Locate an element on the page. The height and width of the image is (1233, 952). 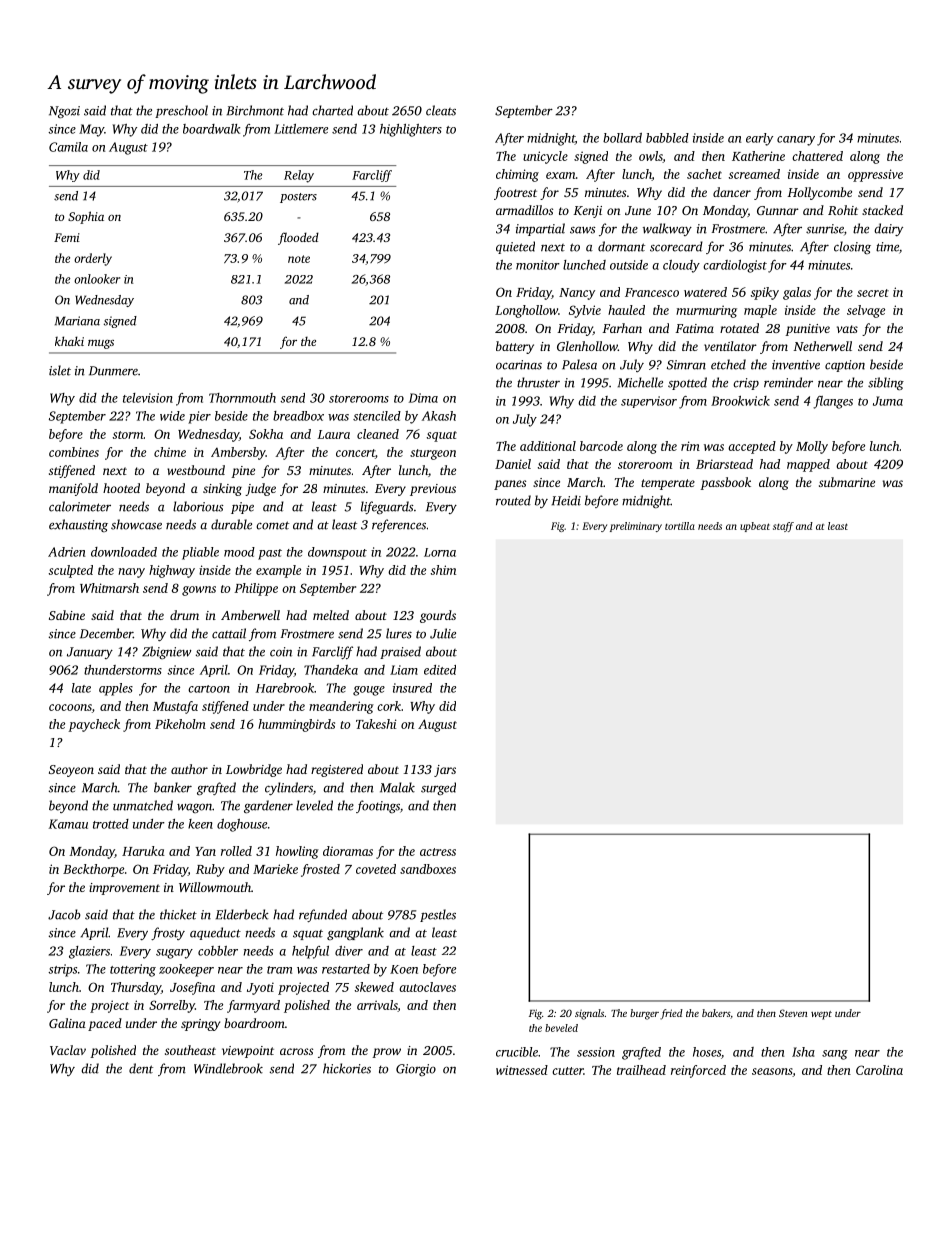
Malak is located at coordinates (397, 787).
